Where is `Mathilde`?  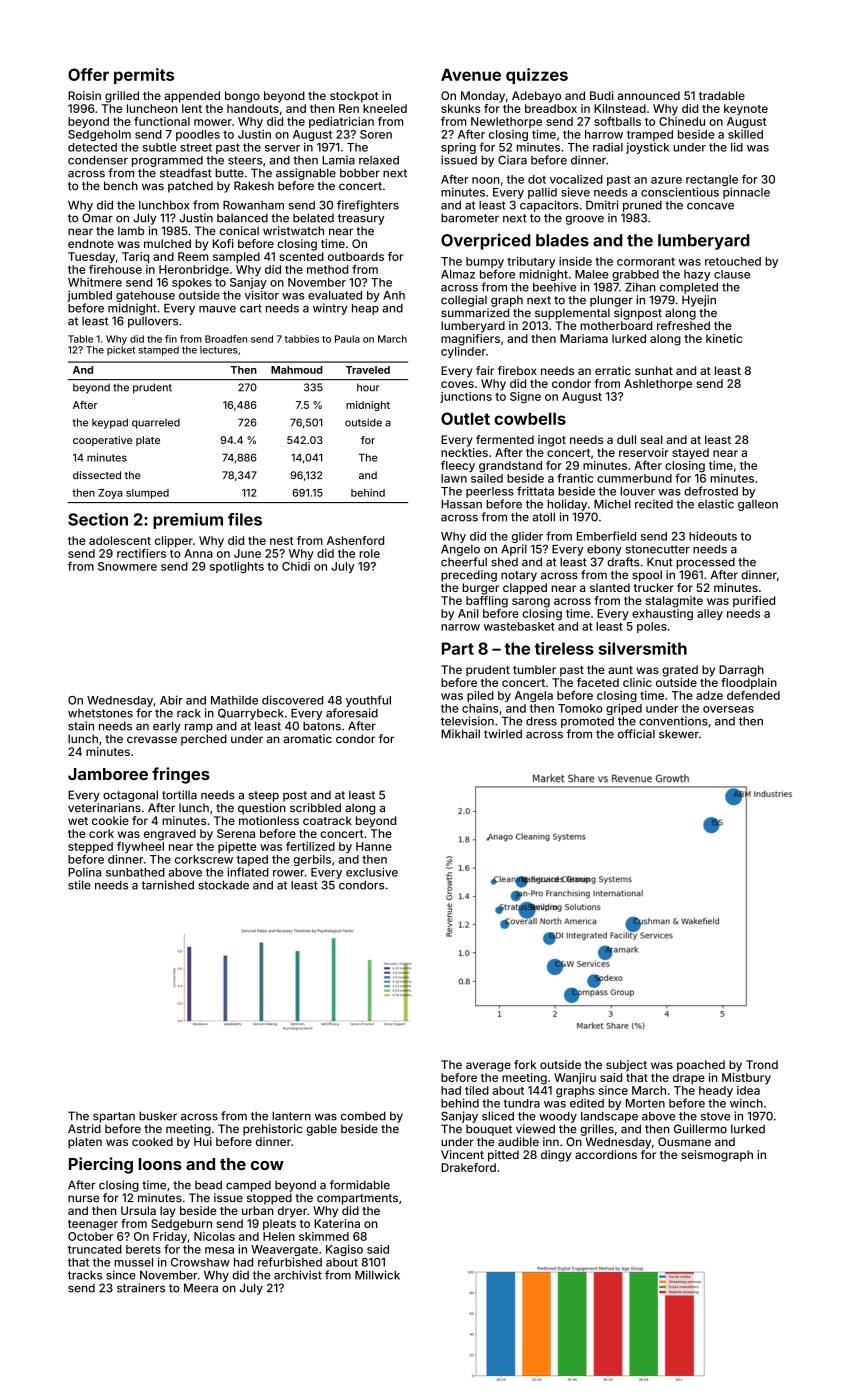
Mathilde is located at coordinates (234, 700).
